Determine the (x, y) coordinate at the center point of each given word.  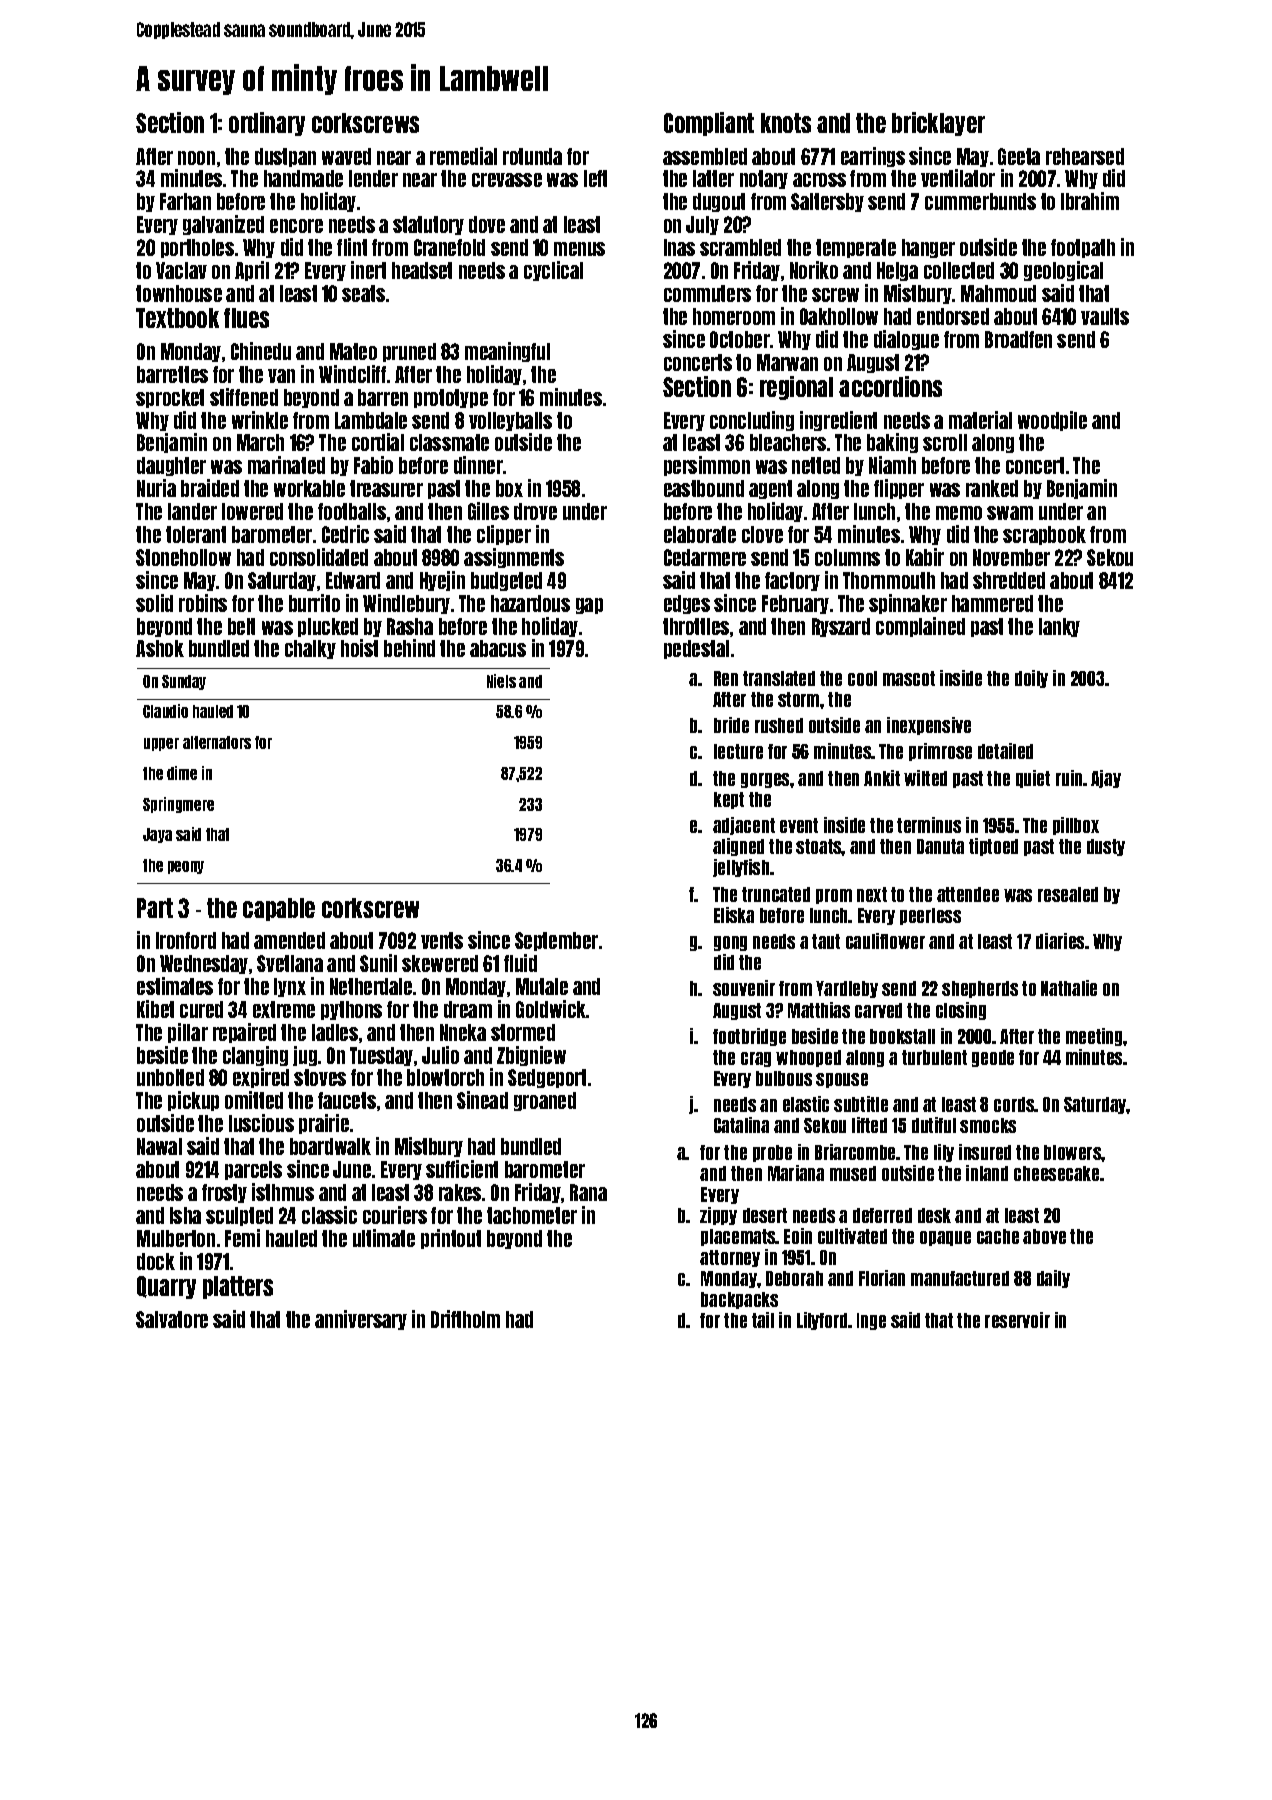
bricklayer (938, 124)
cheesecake (1056, 1173)
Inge (871, 1321)
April (252, 271)
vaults (1105, 316)
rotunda (532, 156)
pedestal (696, 649)
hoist (359, 648)
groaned (545, 1101)
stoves (320, 1077)
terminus (929, 825)
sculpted (239, 1216)
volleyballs (510, 421)
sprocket (170, 398)
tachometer (532, 1215)
